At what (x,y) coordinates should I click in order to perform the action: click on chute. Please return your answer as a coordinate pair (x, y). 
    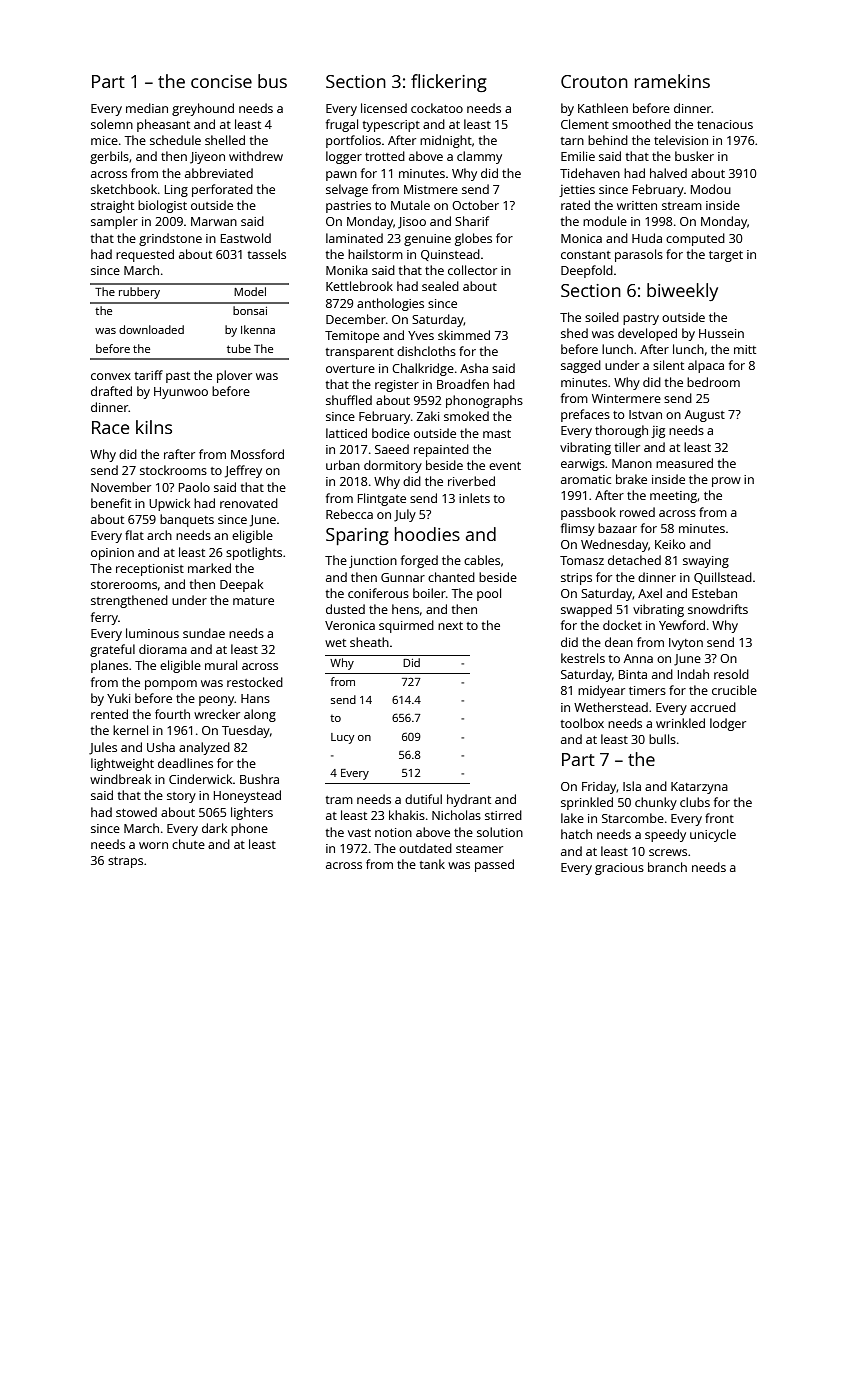
    Looking at the image, I should click on (188, 844).
